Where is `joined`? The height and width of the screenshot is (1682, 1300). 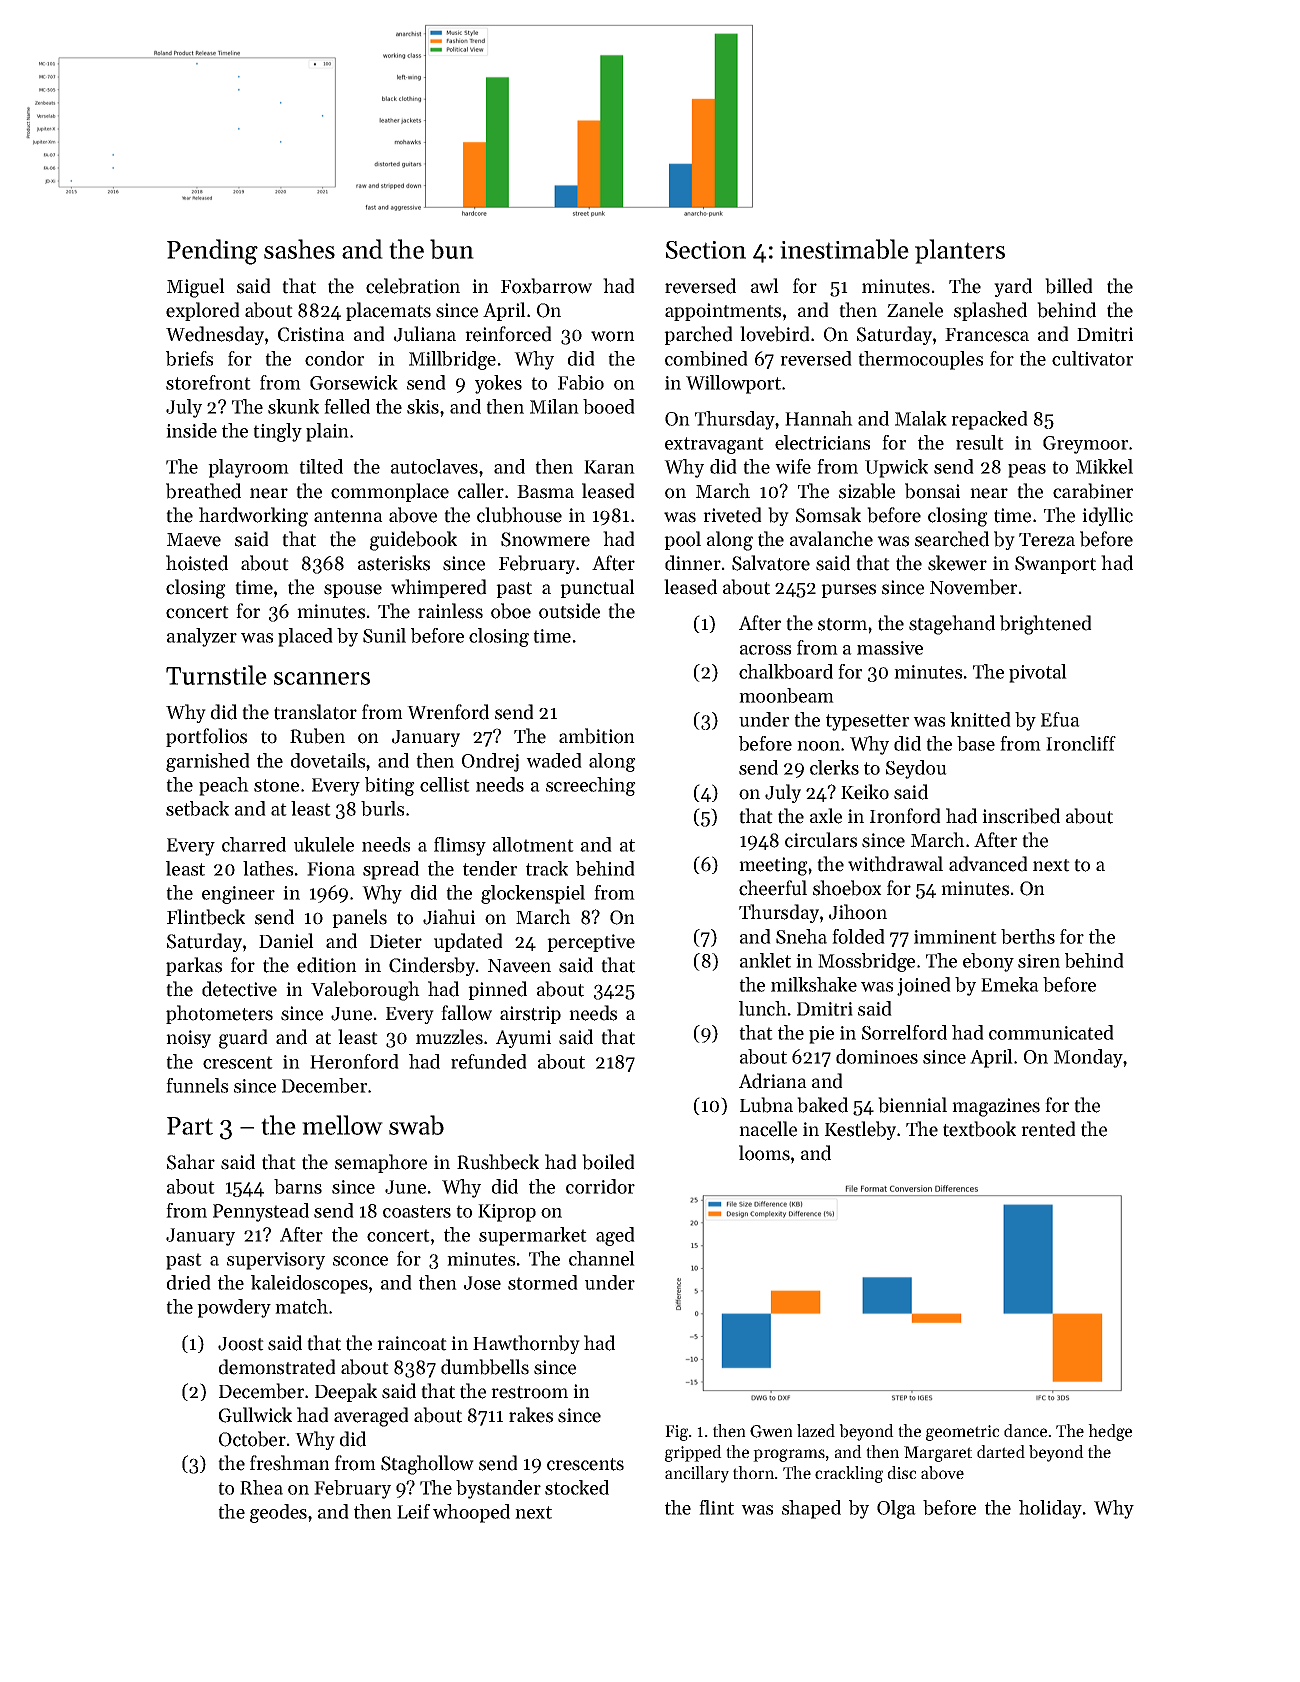 joined is located at coordinates (924, 986).
